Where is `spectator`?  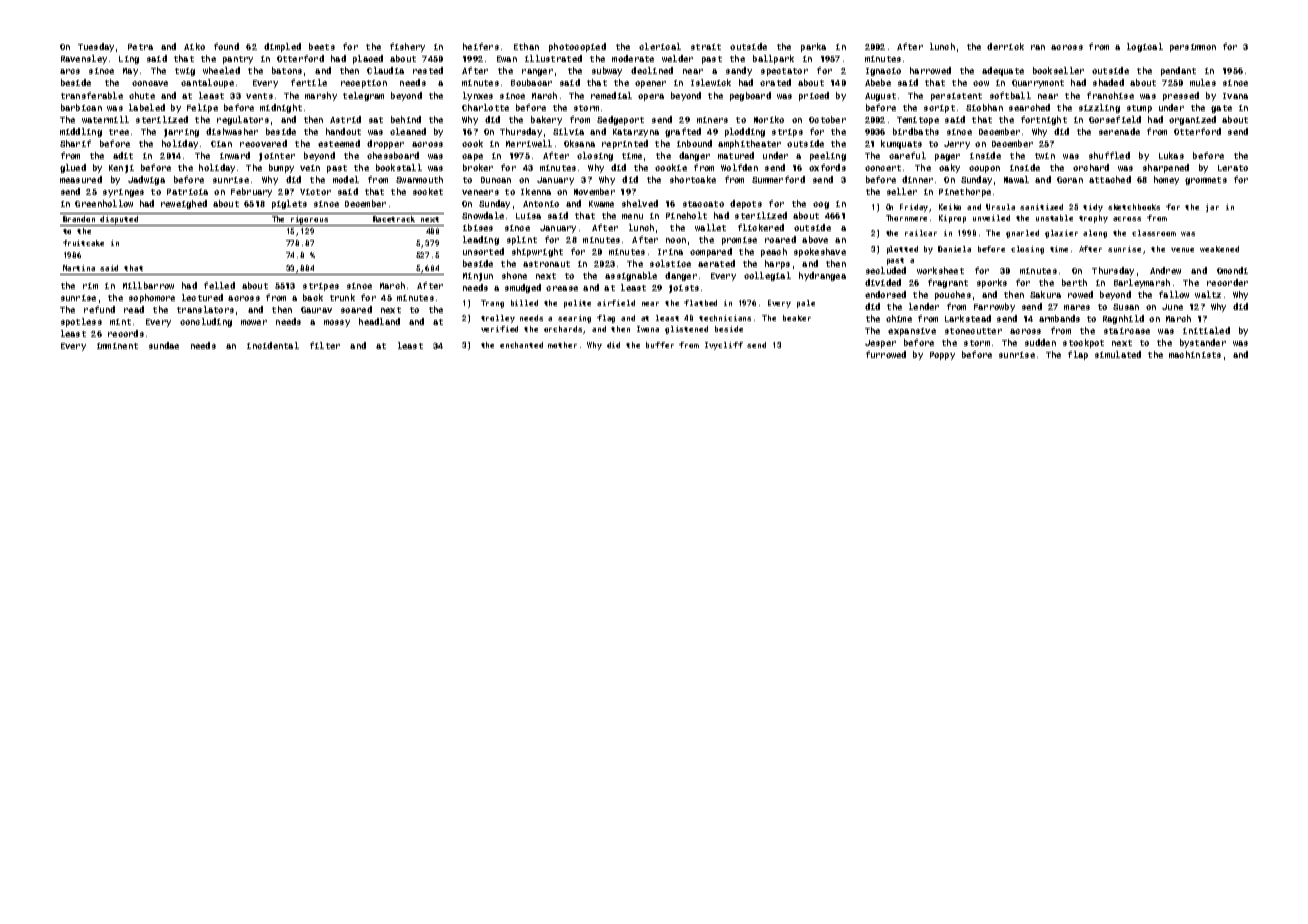 spectator is located at coordinates (784, 72).
